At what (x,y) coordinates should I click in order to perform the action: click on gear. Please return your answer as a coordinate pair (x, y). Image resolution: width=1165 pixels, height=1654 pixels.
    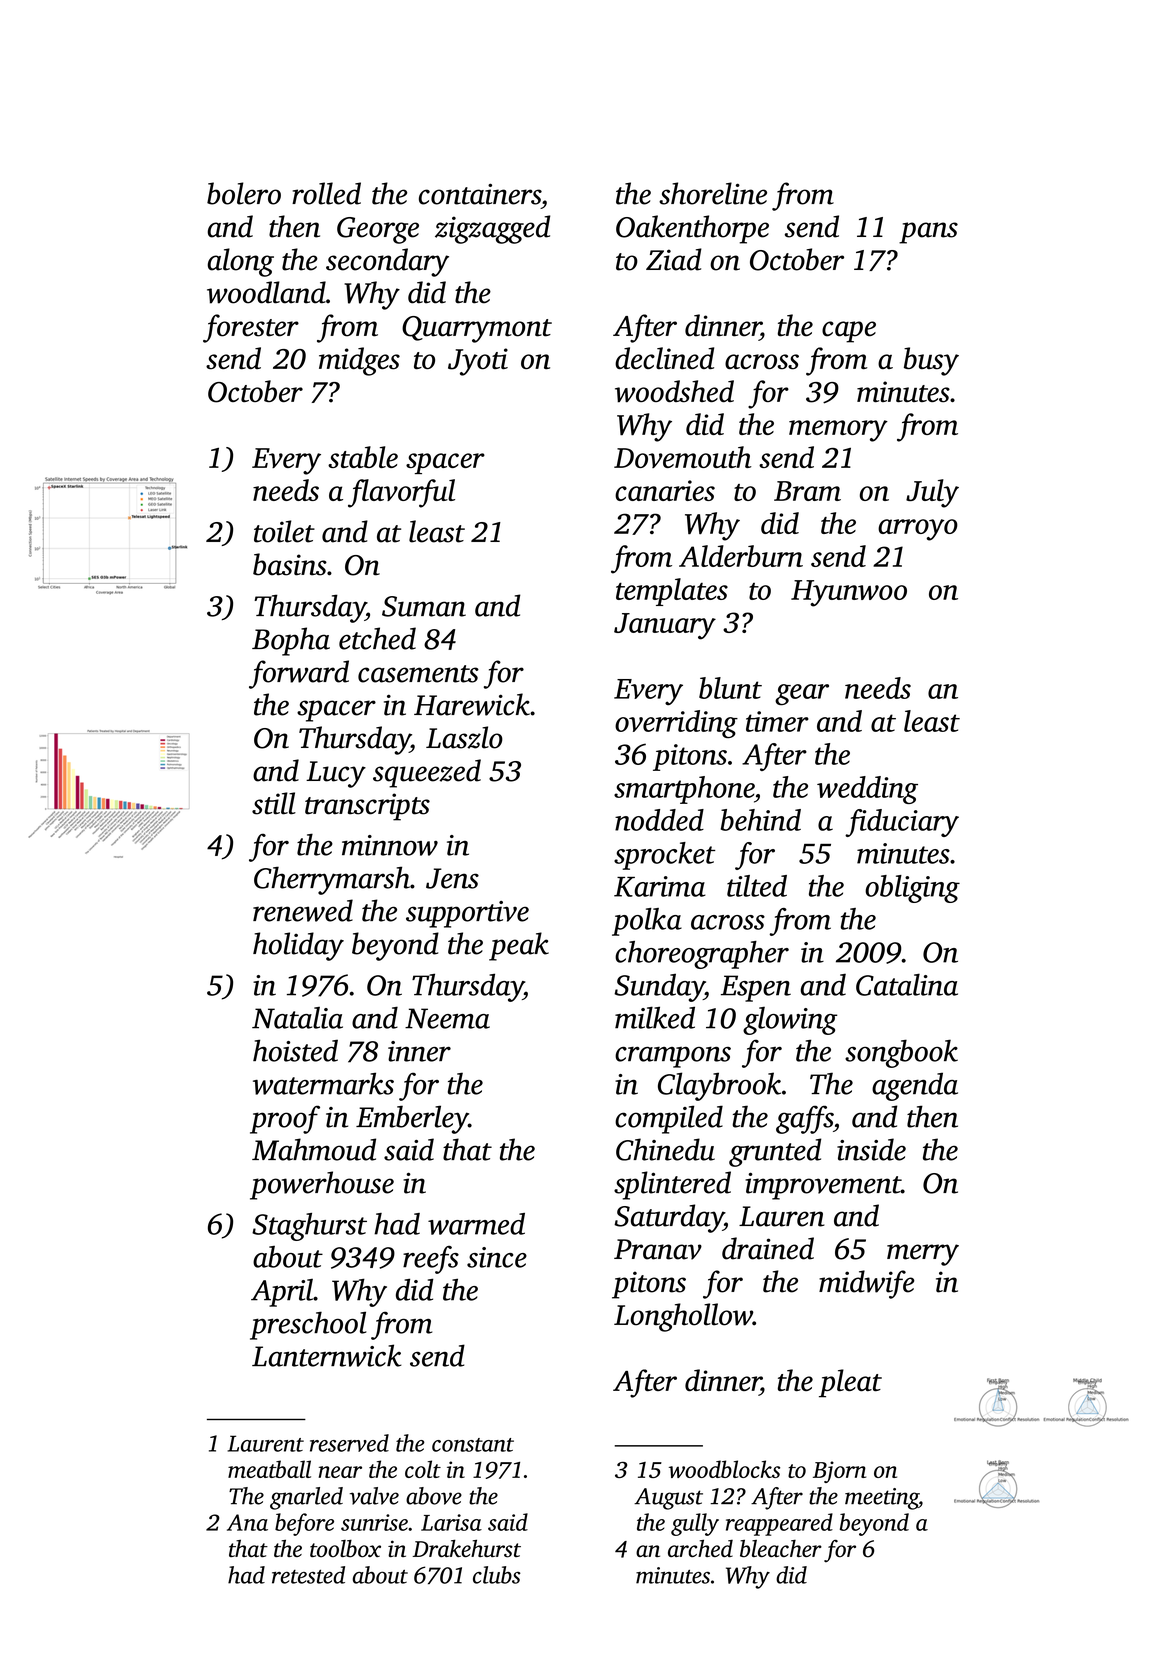
    Looking at the image, I should click on (802, 695).
